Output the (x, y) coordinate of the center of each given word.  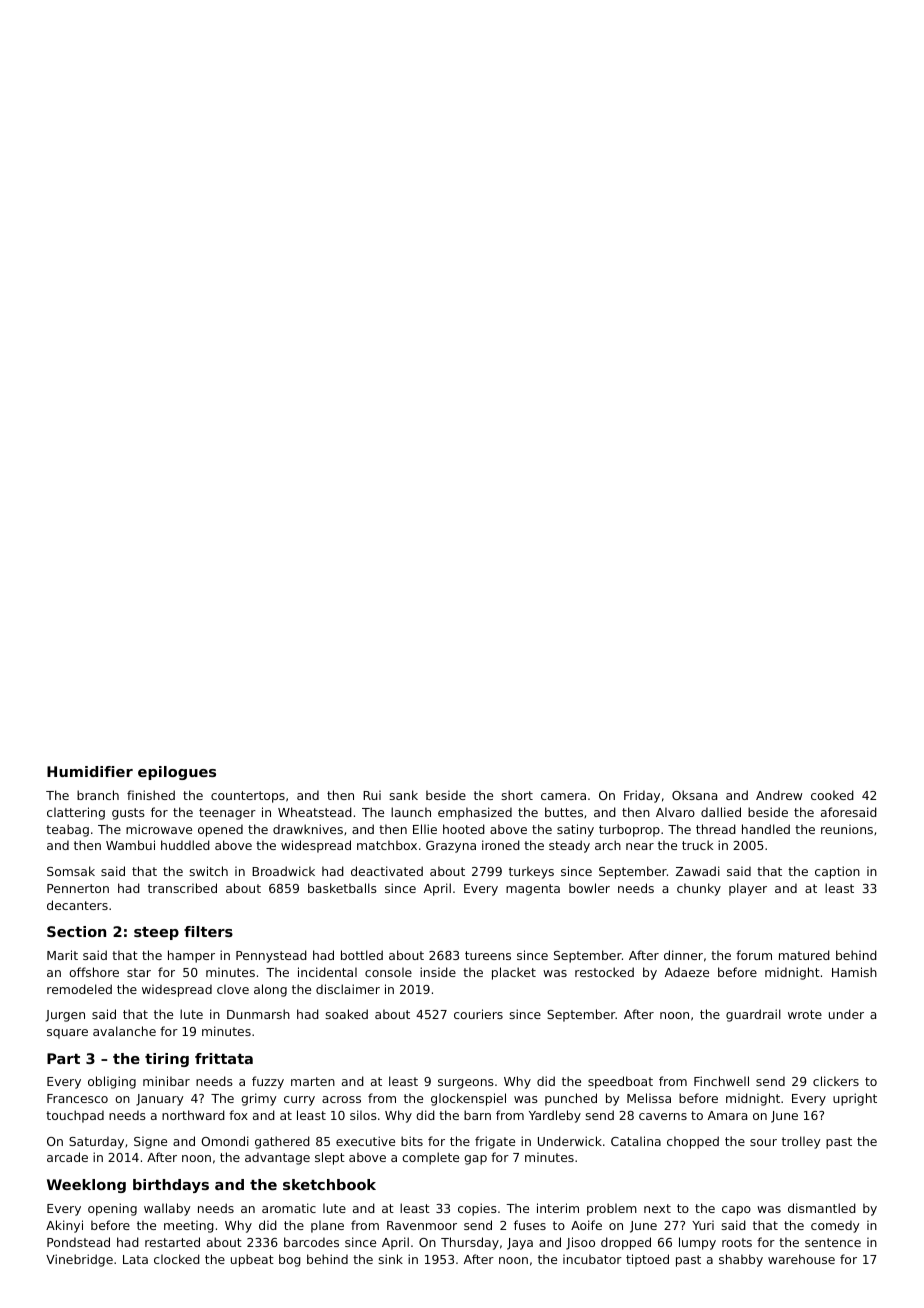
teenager (227, 814)
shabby (741, 1260)
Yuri (703, 1225)
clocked (177, 1259)
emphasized (475, 813)
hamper (191, 956)
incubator (592, 1259)
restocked (604, 972)
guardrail (753, 1015)
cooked (832, 795)
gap (475, 1160)
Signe (150, 1142)
